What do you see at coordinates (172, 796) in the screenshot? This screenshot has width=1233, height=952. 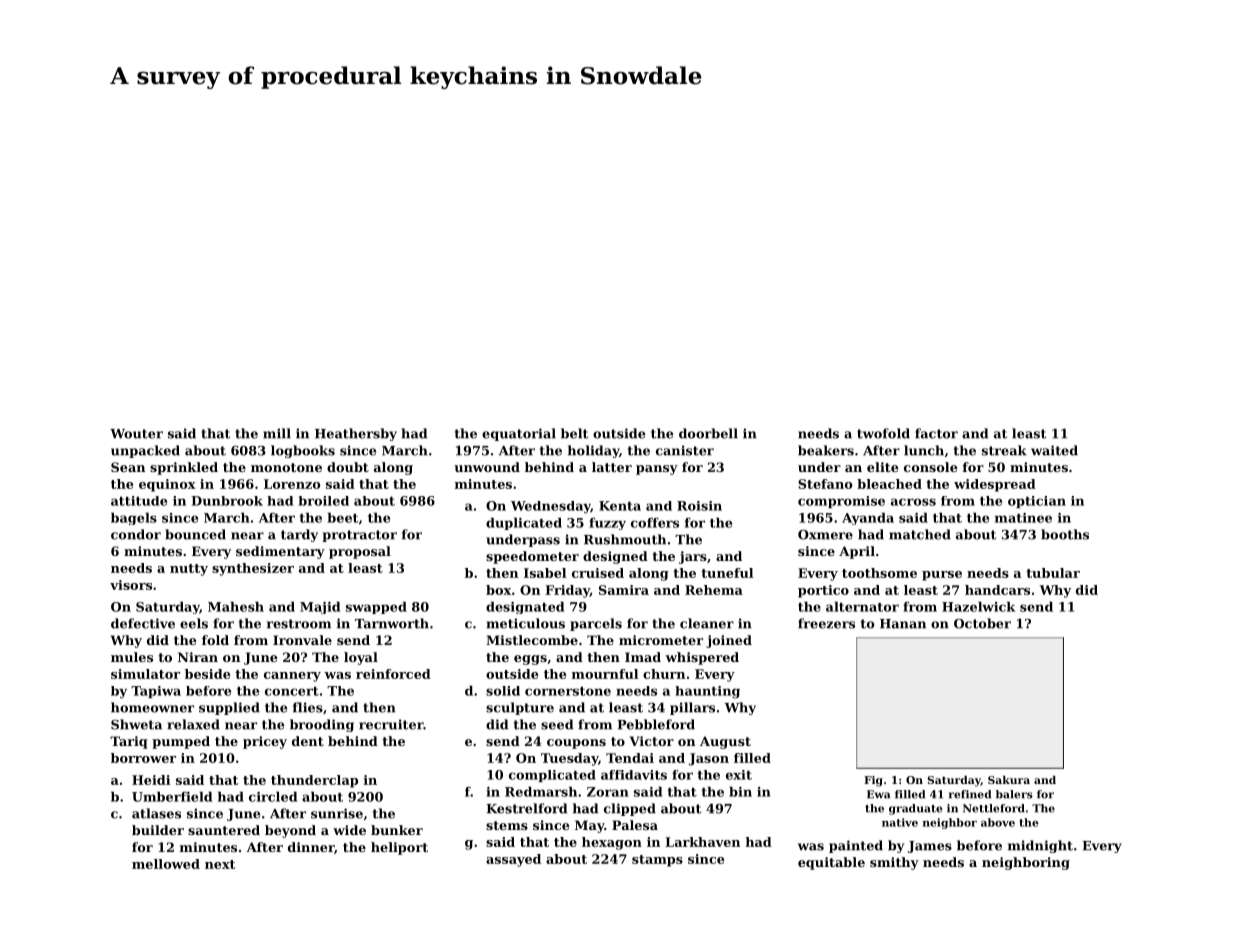 I see `Umberfield` at bounding box center [172, 796].
